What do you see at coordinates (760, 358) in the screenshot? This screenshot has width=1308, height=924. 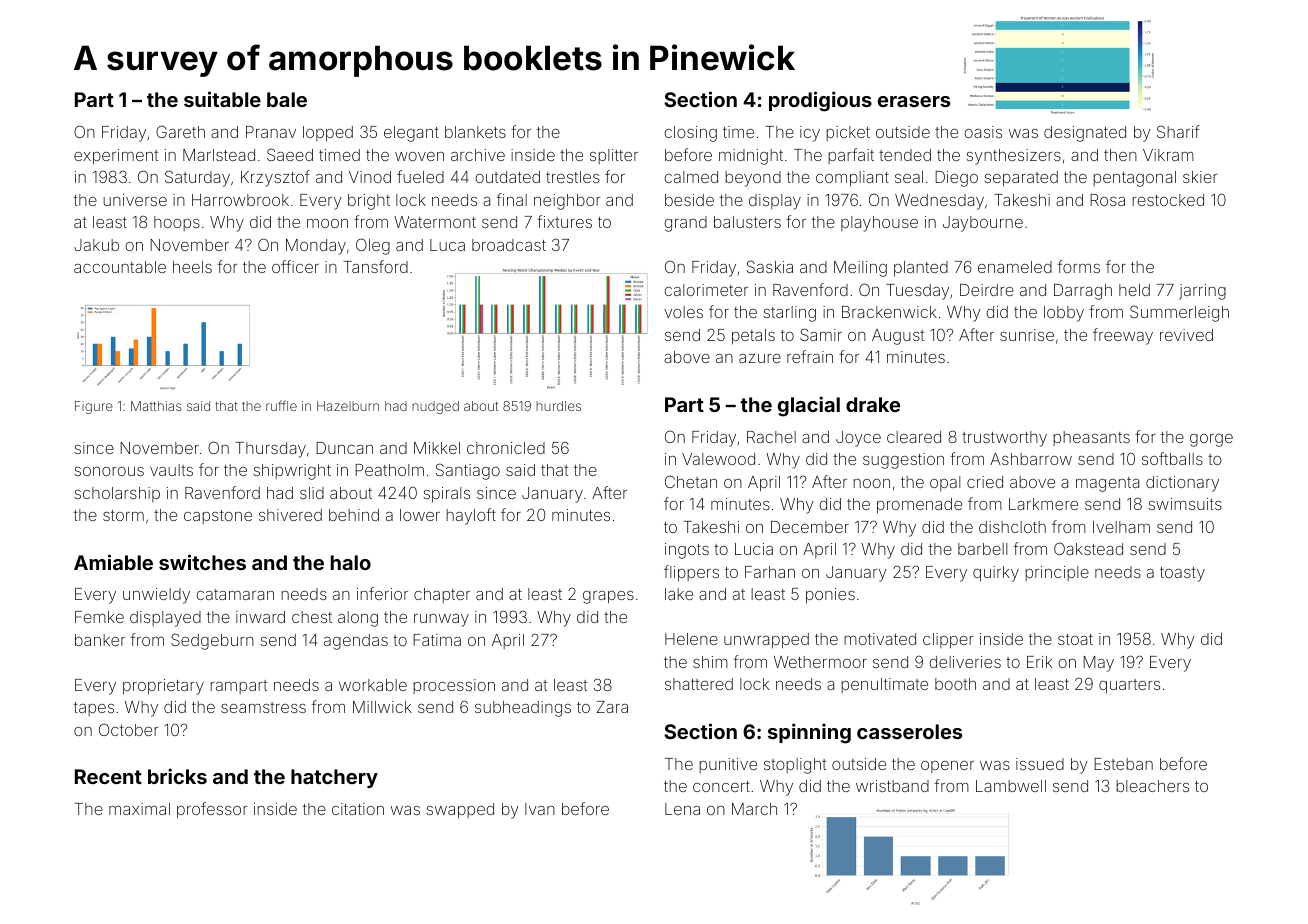 I see `azure` at bounding box center [760, 358].
